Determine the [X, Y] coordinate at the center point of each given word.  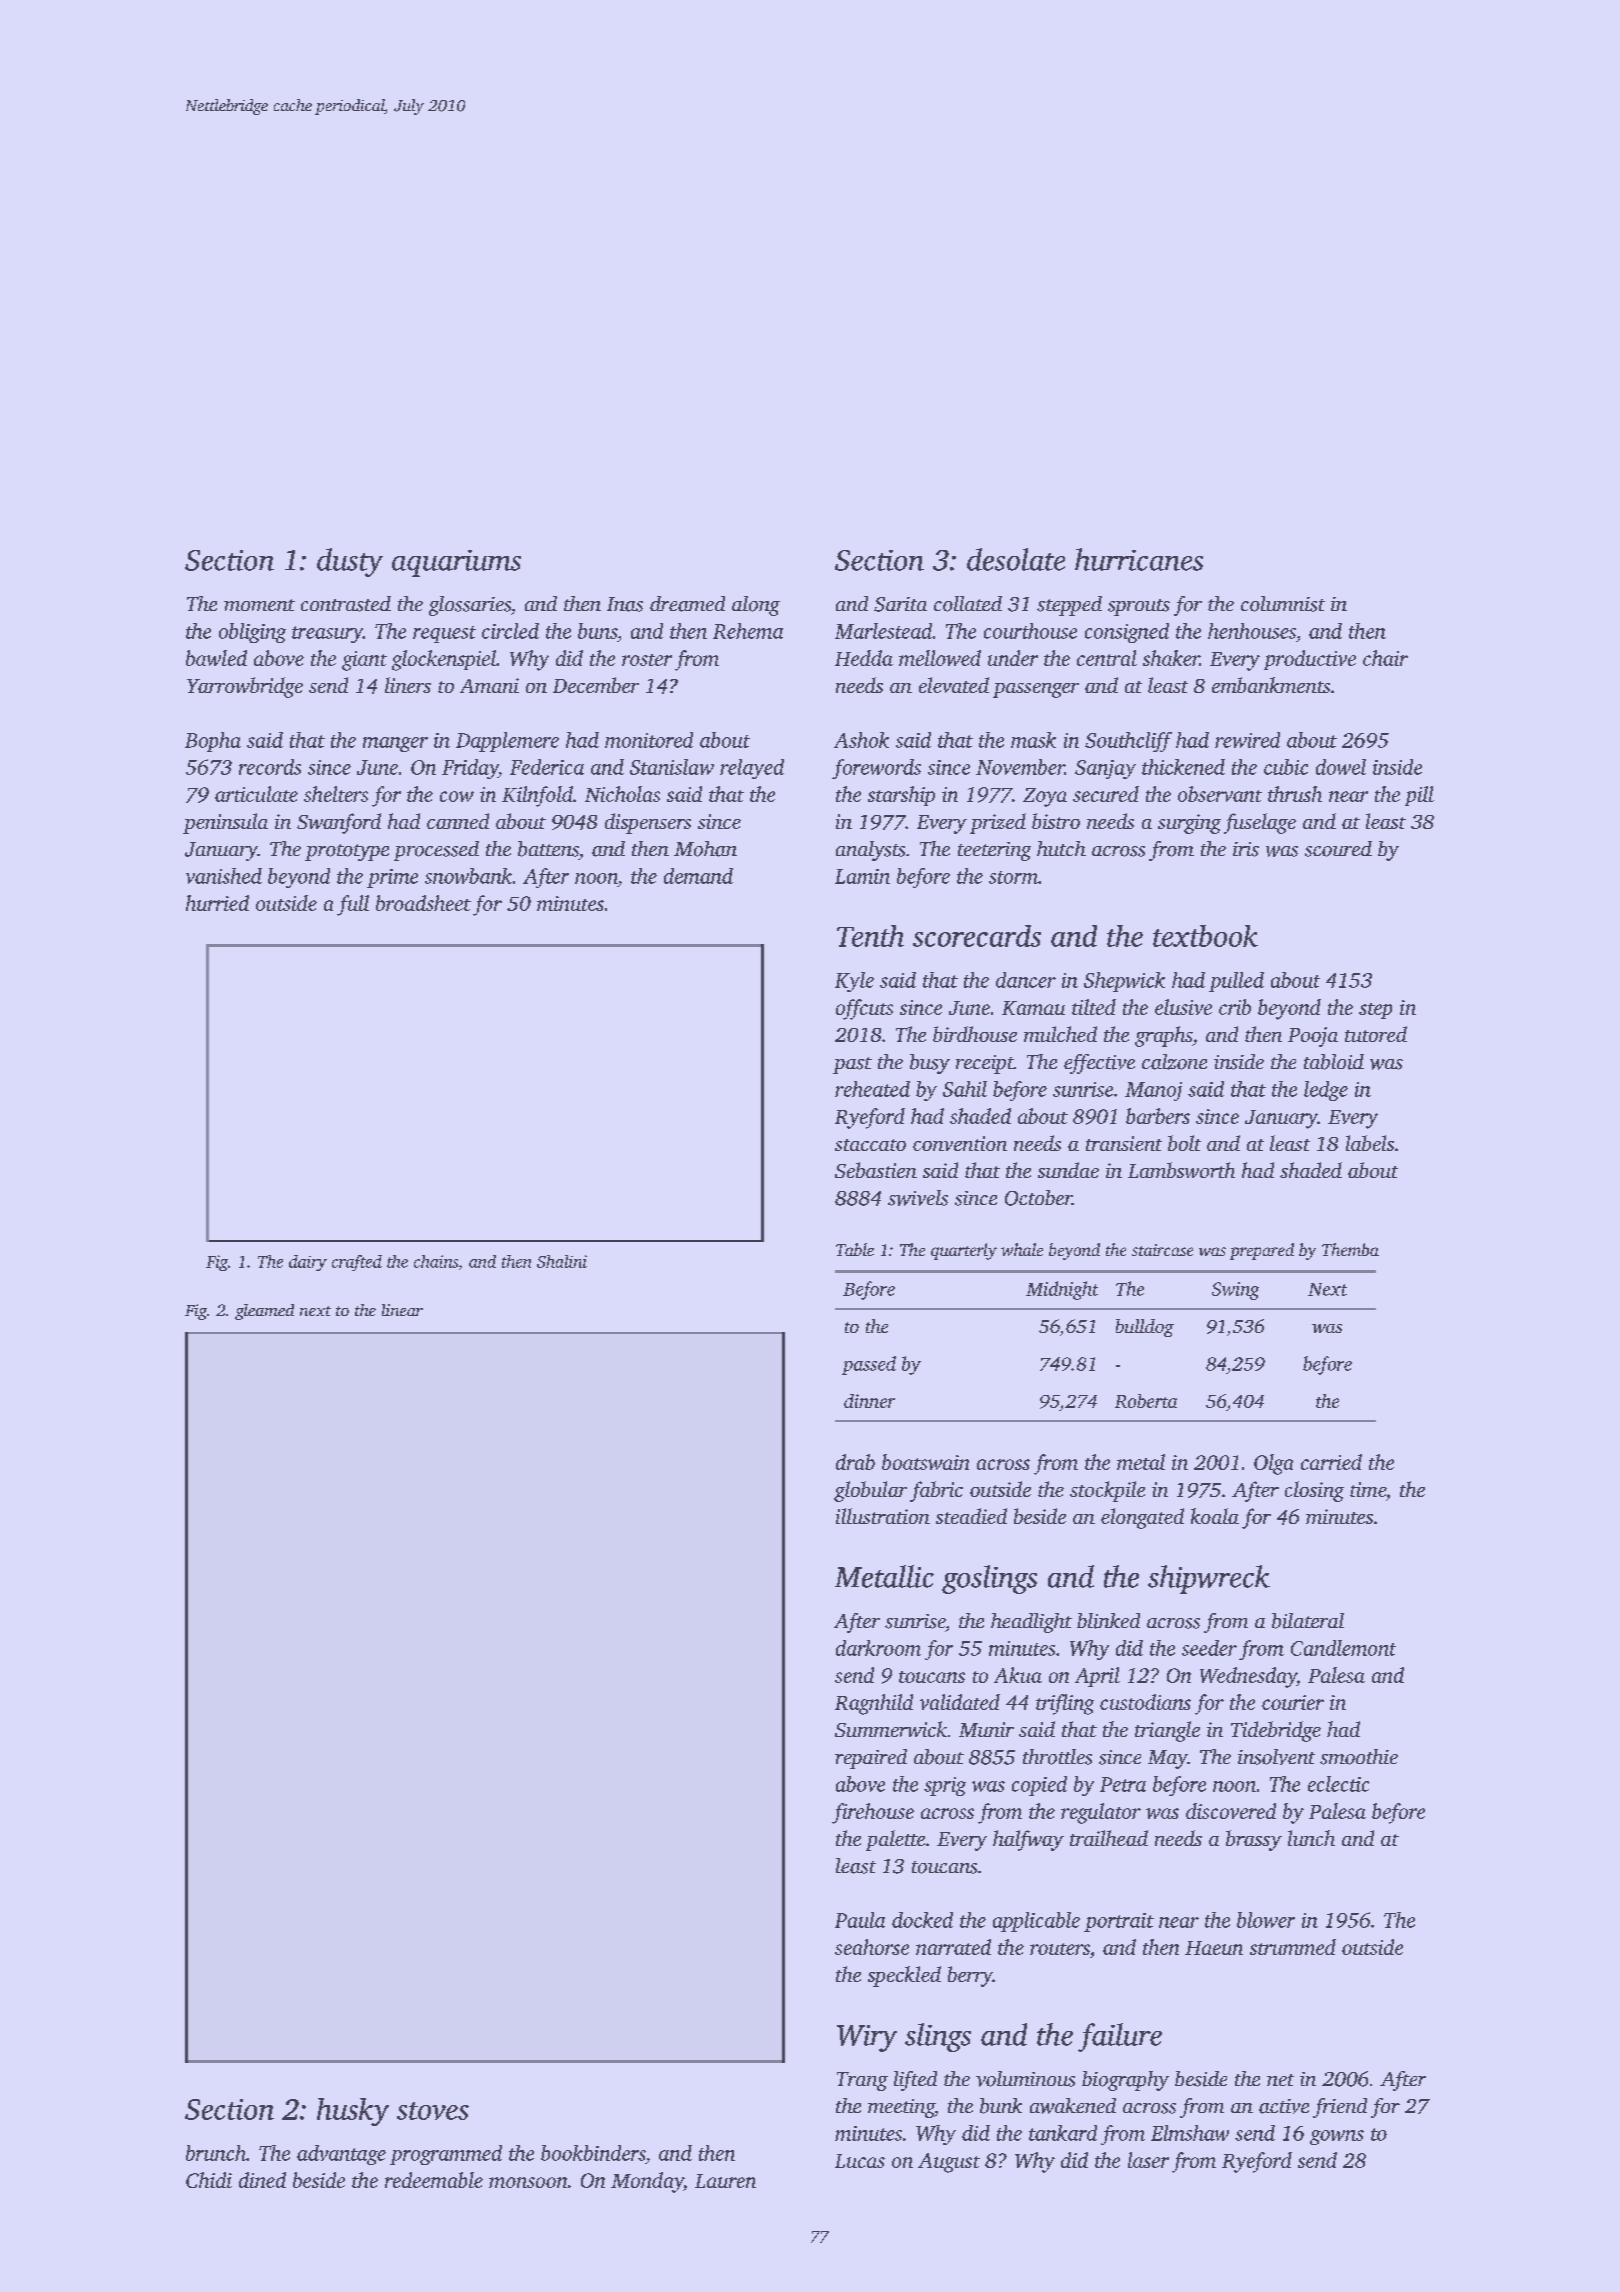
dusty [350, 562]
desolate [1016, 559]
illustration [883, 1516]
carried [1331, 1462]
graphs [1163, 1036]
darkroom [878, 1648]
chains [436, 1261]
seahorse [872, 1947]
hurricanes [1139, 559]
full [353, 905]
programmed [446, 2155]
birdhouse [975, 1034]
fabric [936, 1491]
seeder [1209, 1648]
